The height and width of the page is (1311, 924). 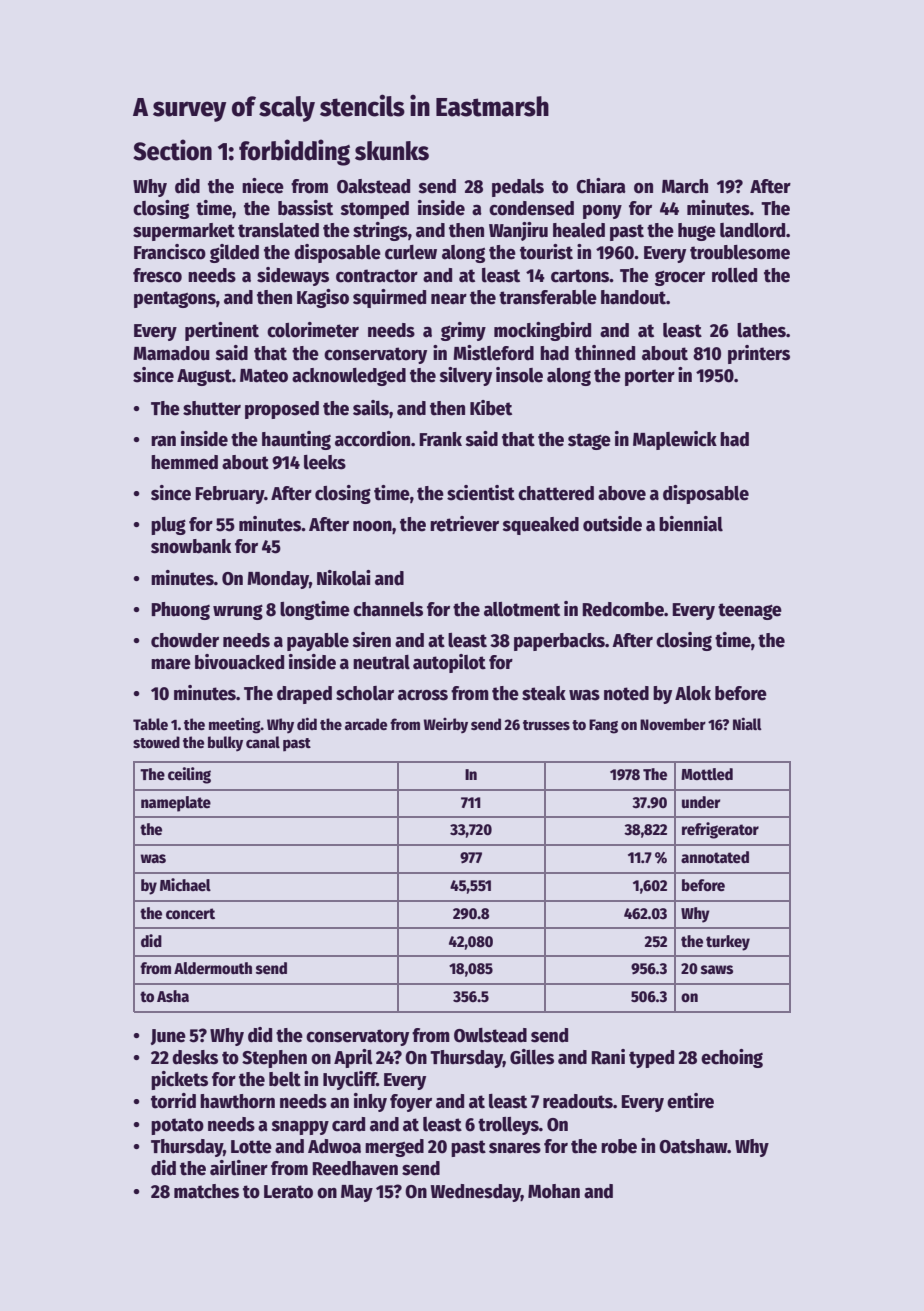 What do you see at coordinates (366, 724) in the page?
I see `arcade` at bounding box center [366, 724].
